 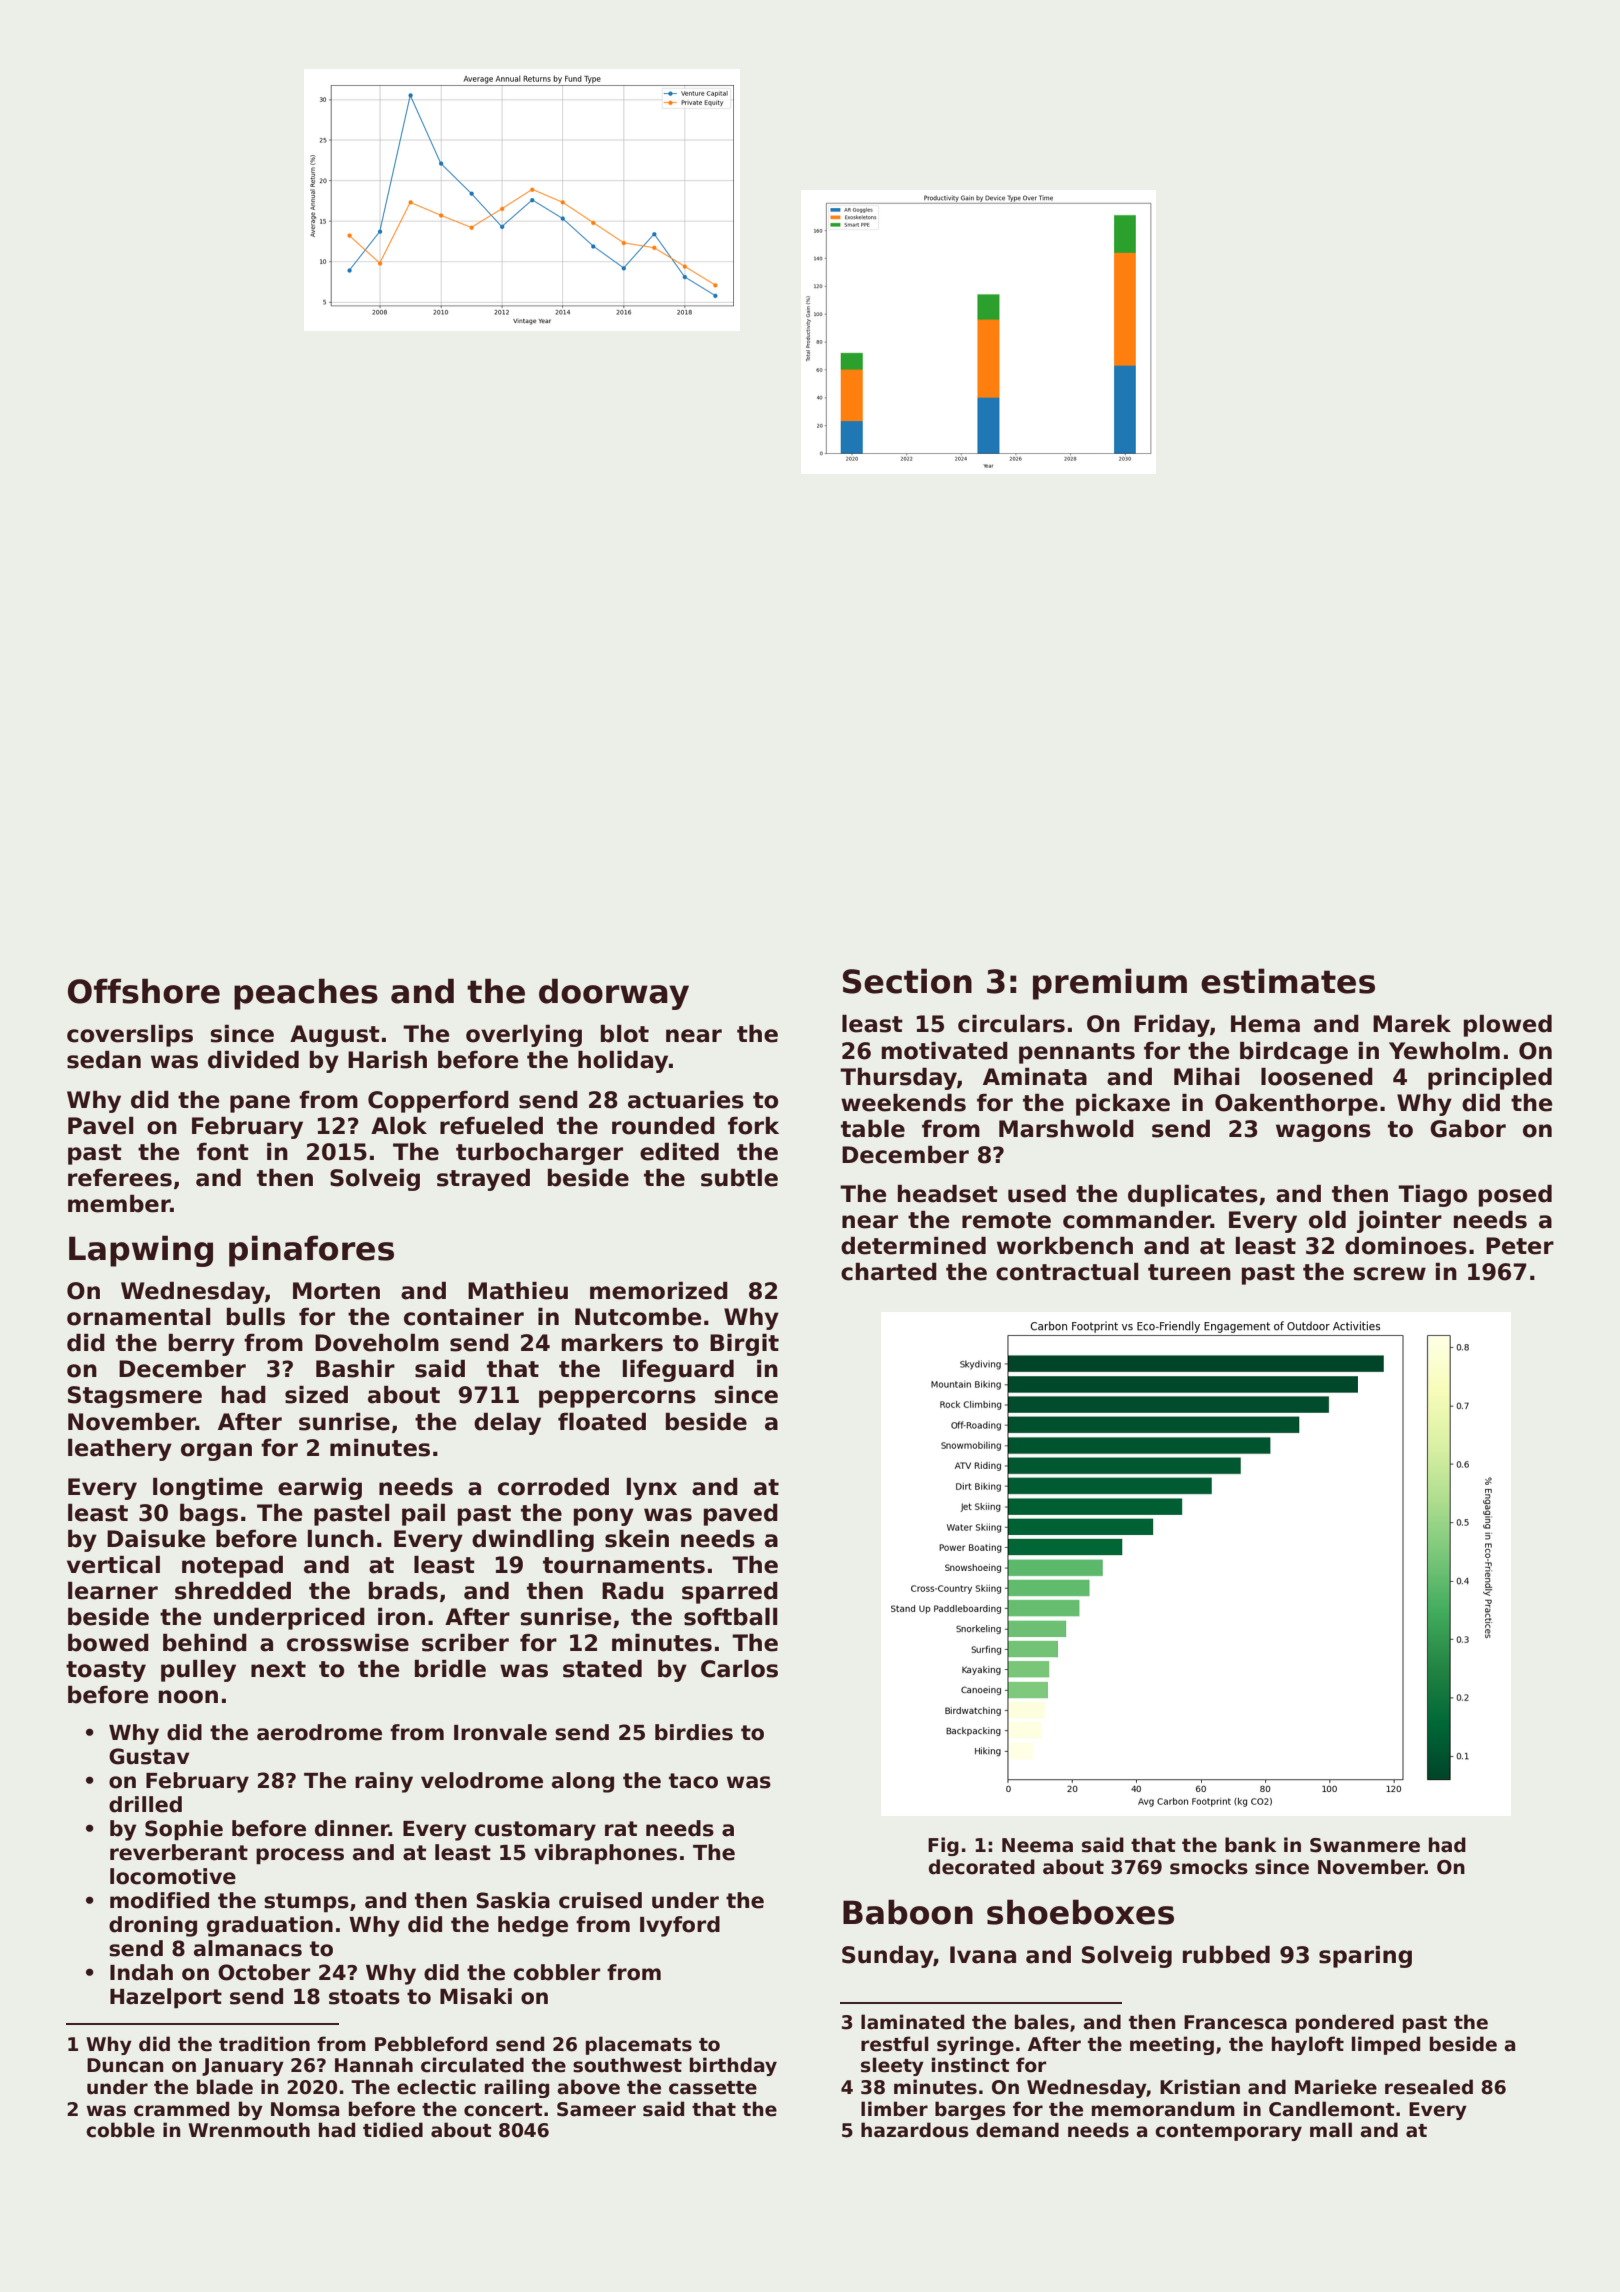 I want to click on laminated, so click(x=912, y=2022).
